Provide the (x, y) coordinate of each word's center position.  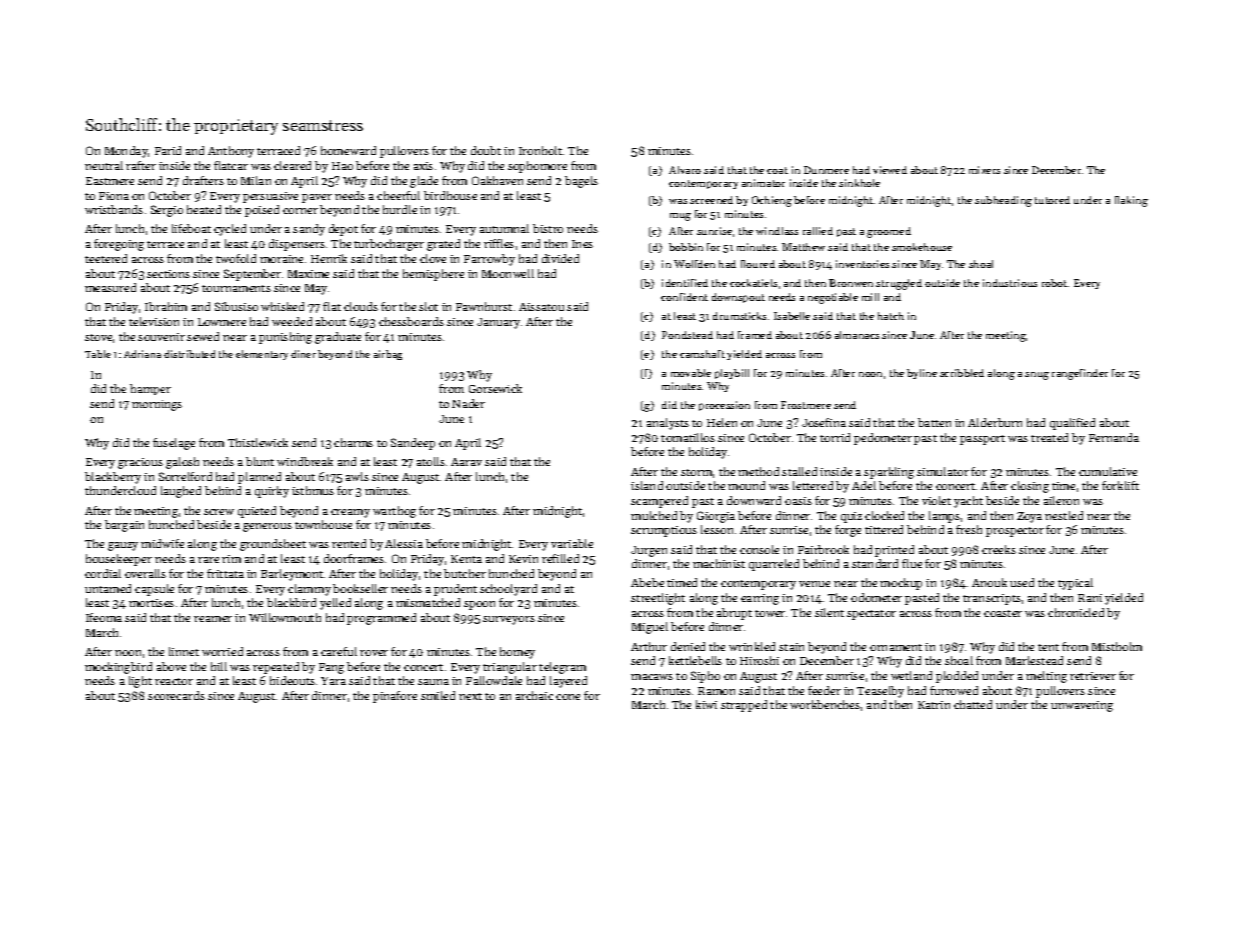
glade (424, 182)
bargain (124, 526)
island (647, 485)
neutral (104, 165)
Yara (333, 681)
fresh (969, 529)
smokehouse (922, 247)
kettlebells (695, 660)
